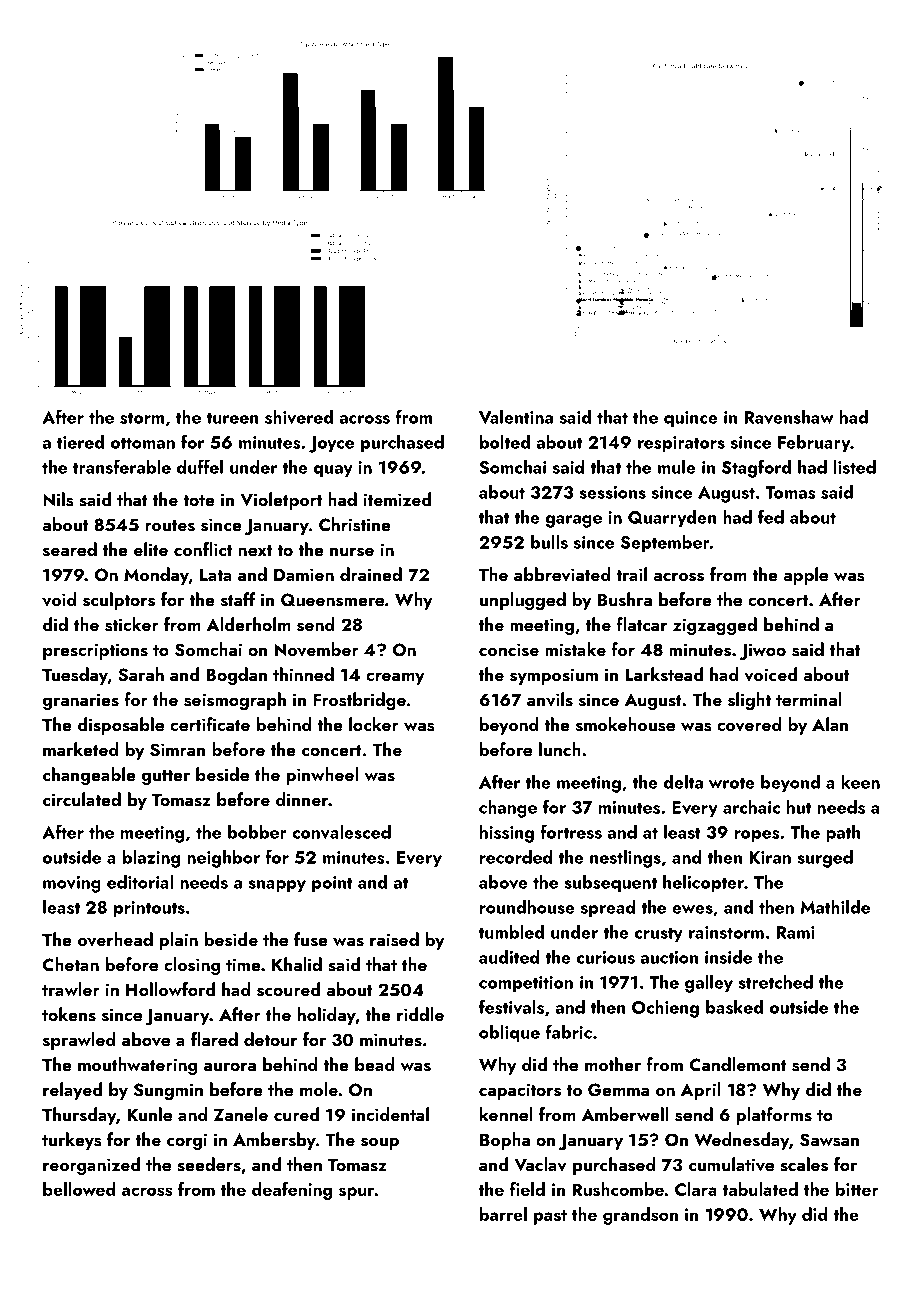 The image size is (924, 1308). I want to click on Amberwell, so click(625, 1114).
